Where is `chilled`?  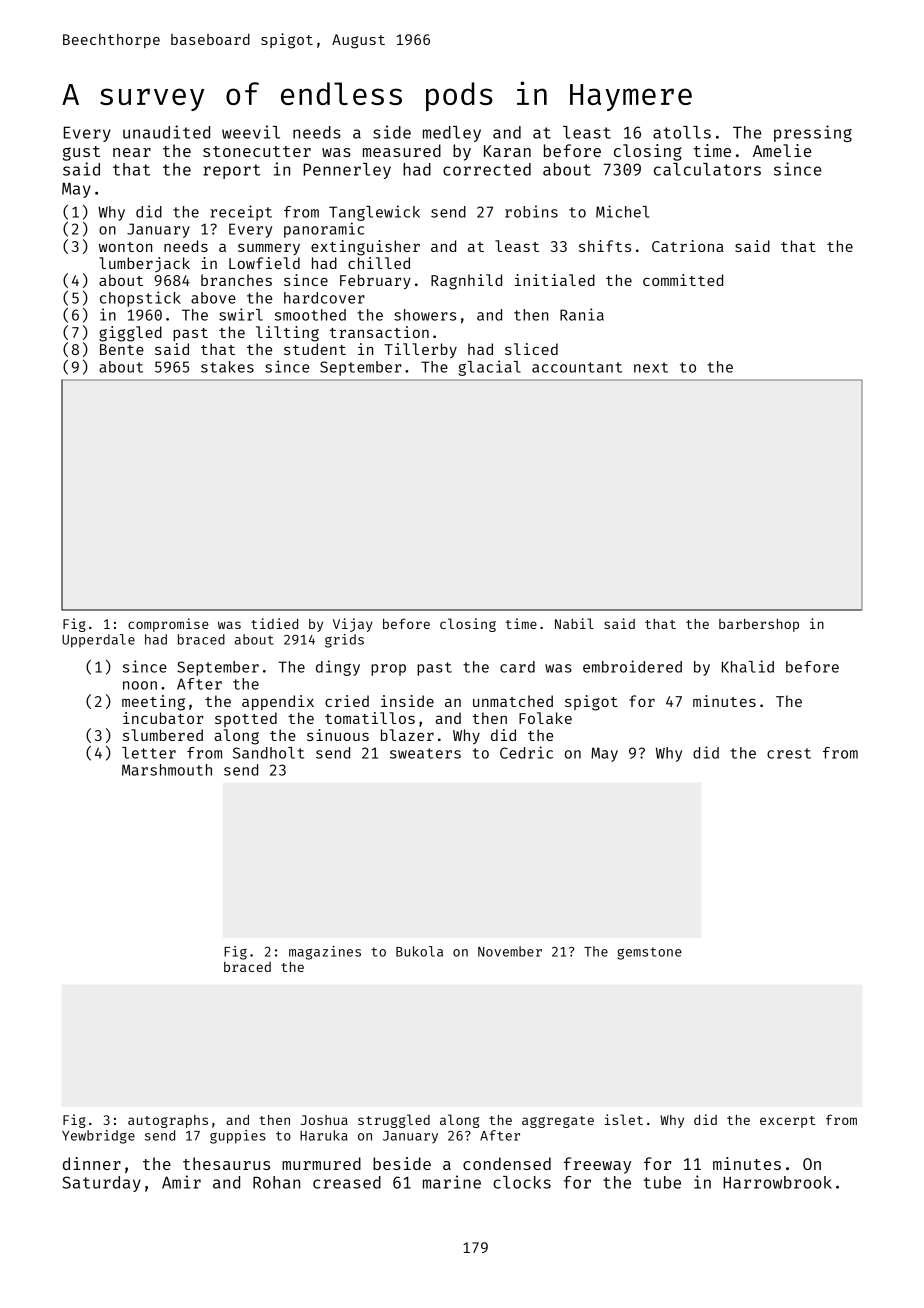 chilled is located at coordinates (379, 263).
